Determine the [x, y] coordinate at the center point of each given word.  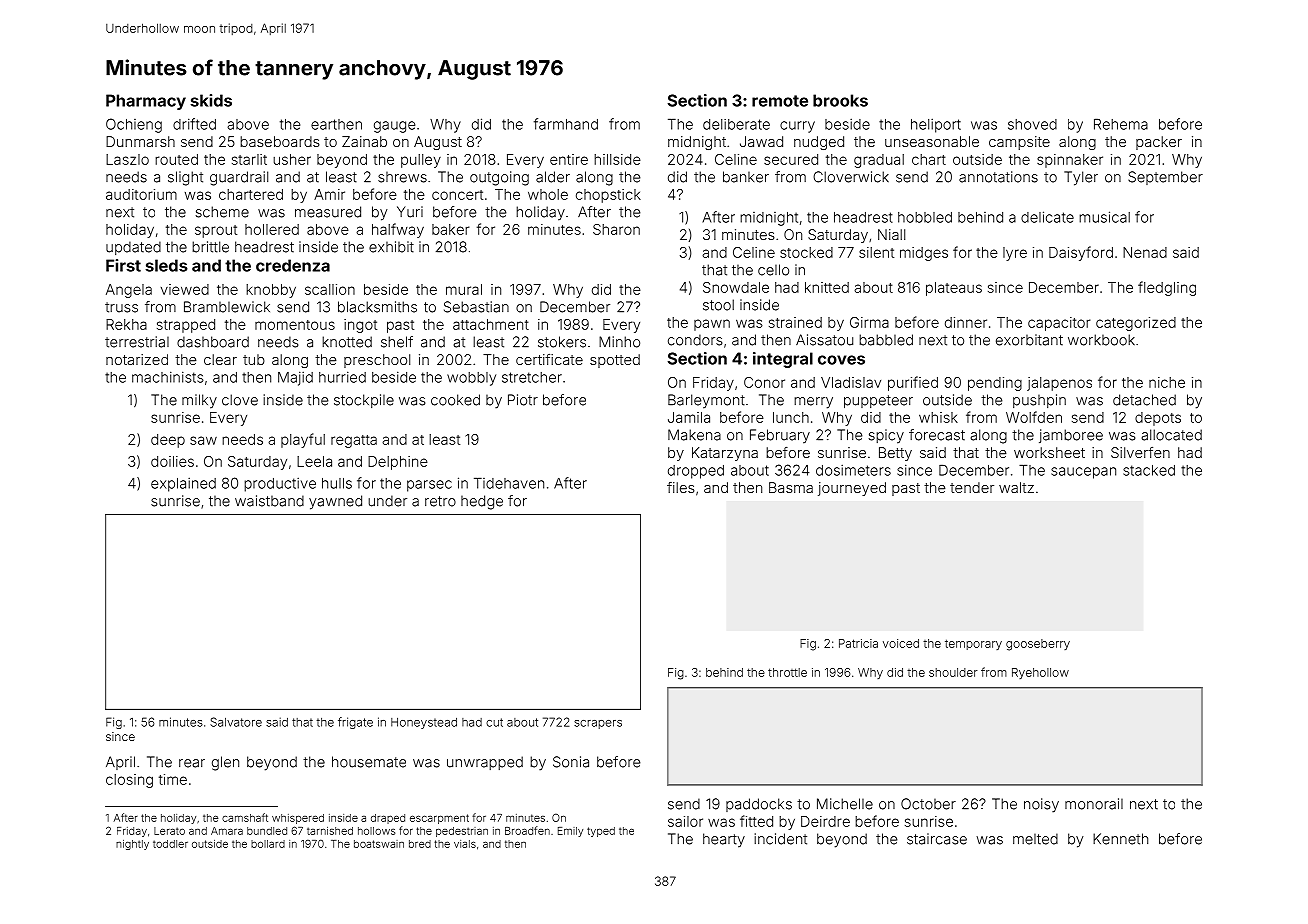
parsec [429, 486]
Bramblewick [227, 307]
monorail [1094, 804]
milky [199, 401]
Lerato [169, 831]
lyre [1015, 254]
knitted [827, 287]
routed [176, 159]
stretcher [532, 377]
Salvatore [236, 722]
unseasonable [932, 141]
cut [494, 722]
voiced [901, 643]
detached [1144, 400]
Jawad [761, 141]
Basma [791, 487]
